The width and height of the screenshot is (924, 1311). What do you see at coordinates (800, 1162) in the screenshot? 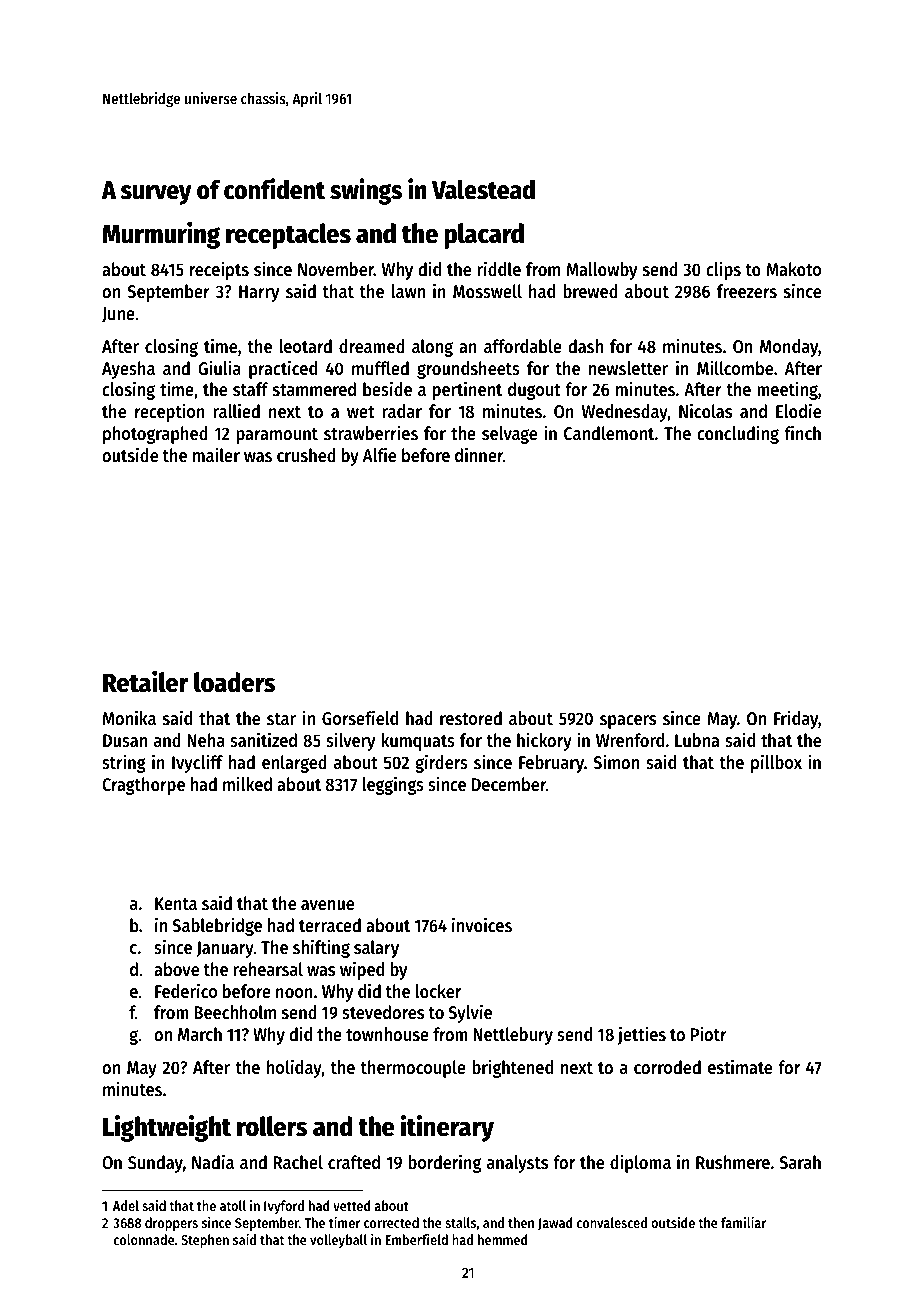
I see `Sarah` at bounding box center [800, 1162].
